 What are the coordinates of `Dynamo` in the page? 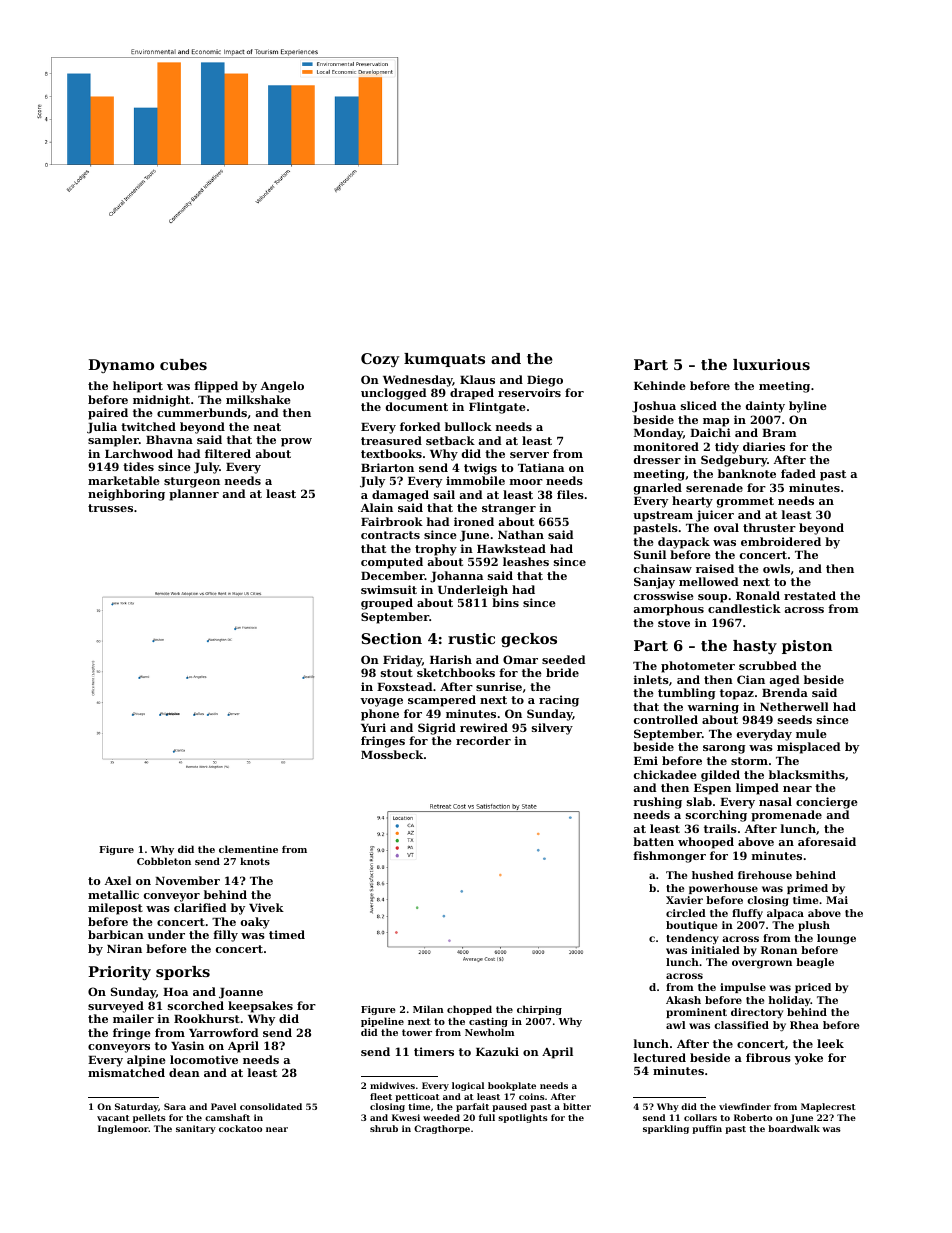 It's located at (121, 366).
